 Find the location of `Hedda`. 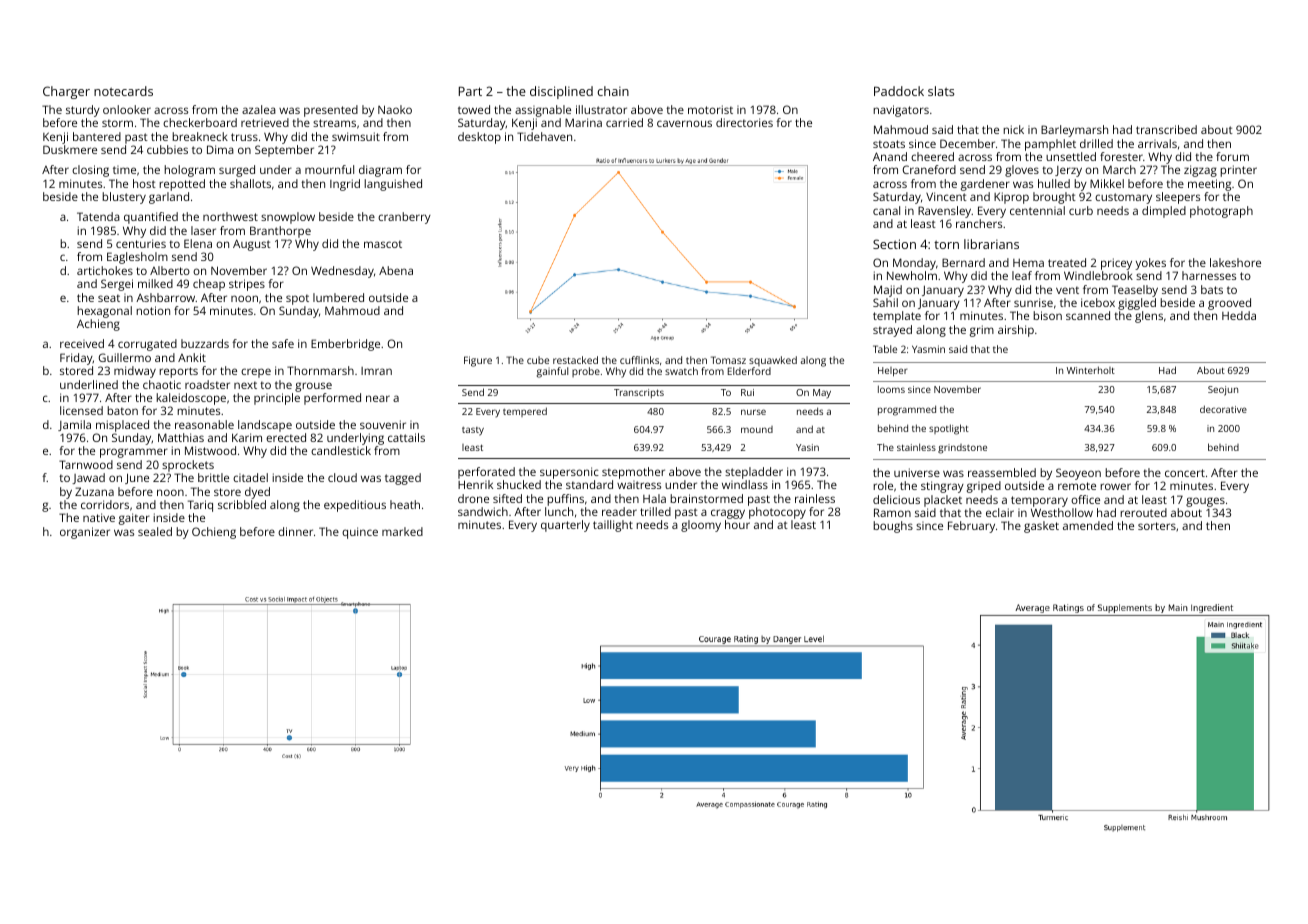

Hedda is located at coordinates (1239, 315).
